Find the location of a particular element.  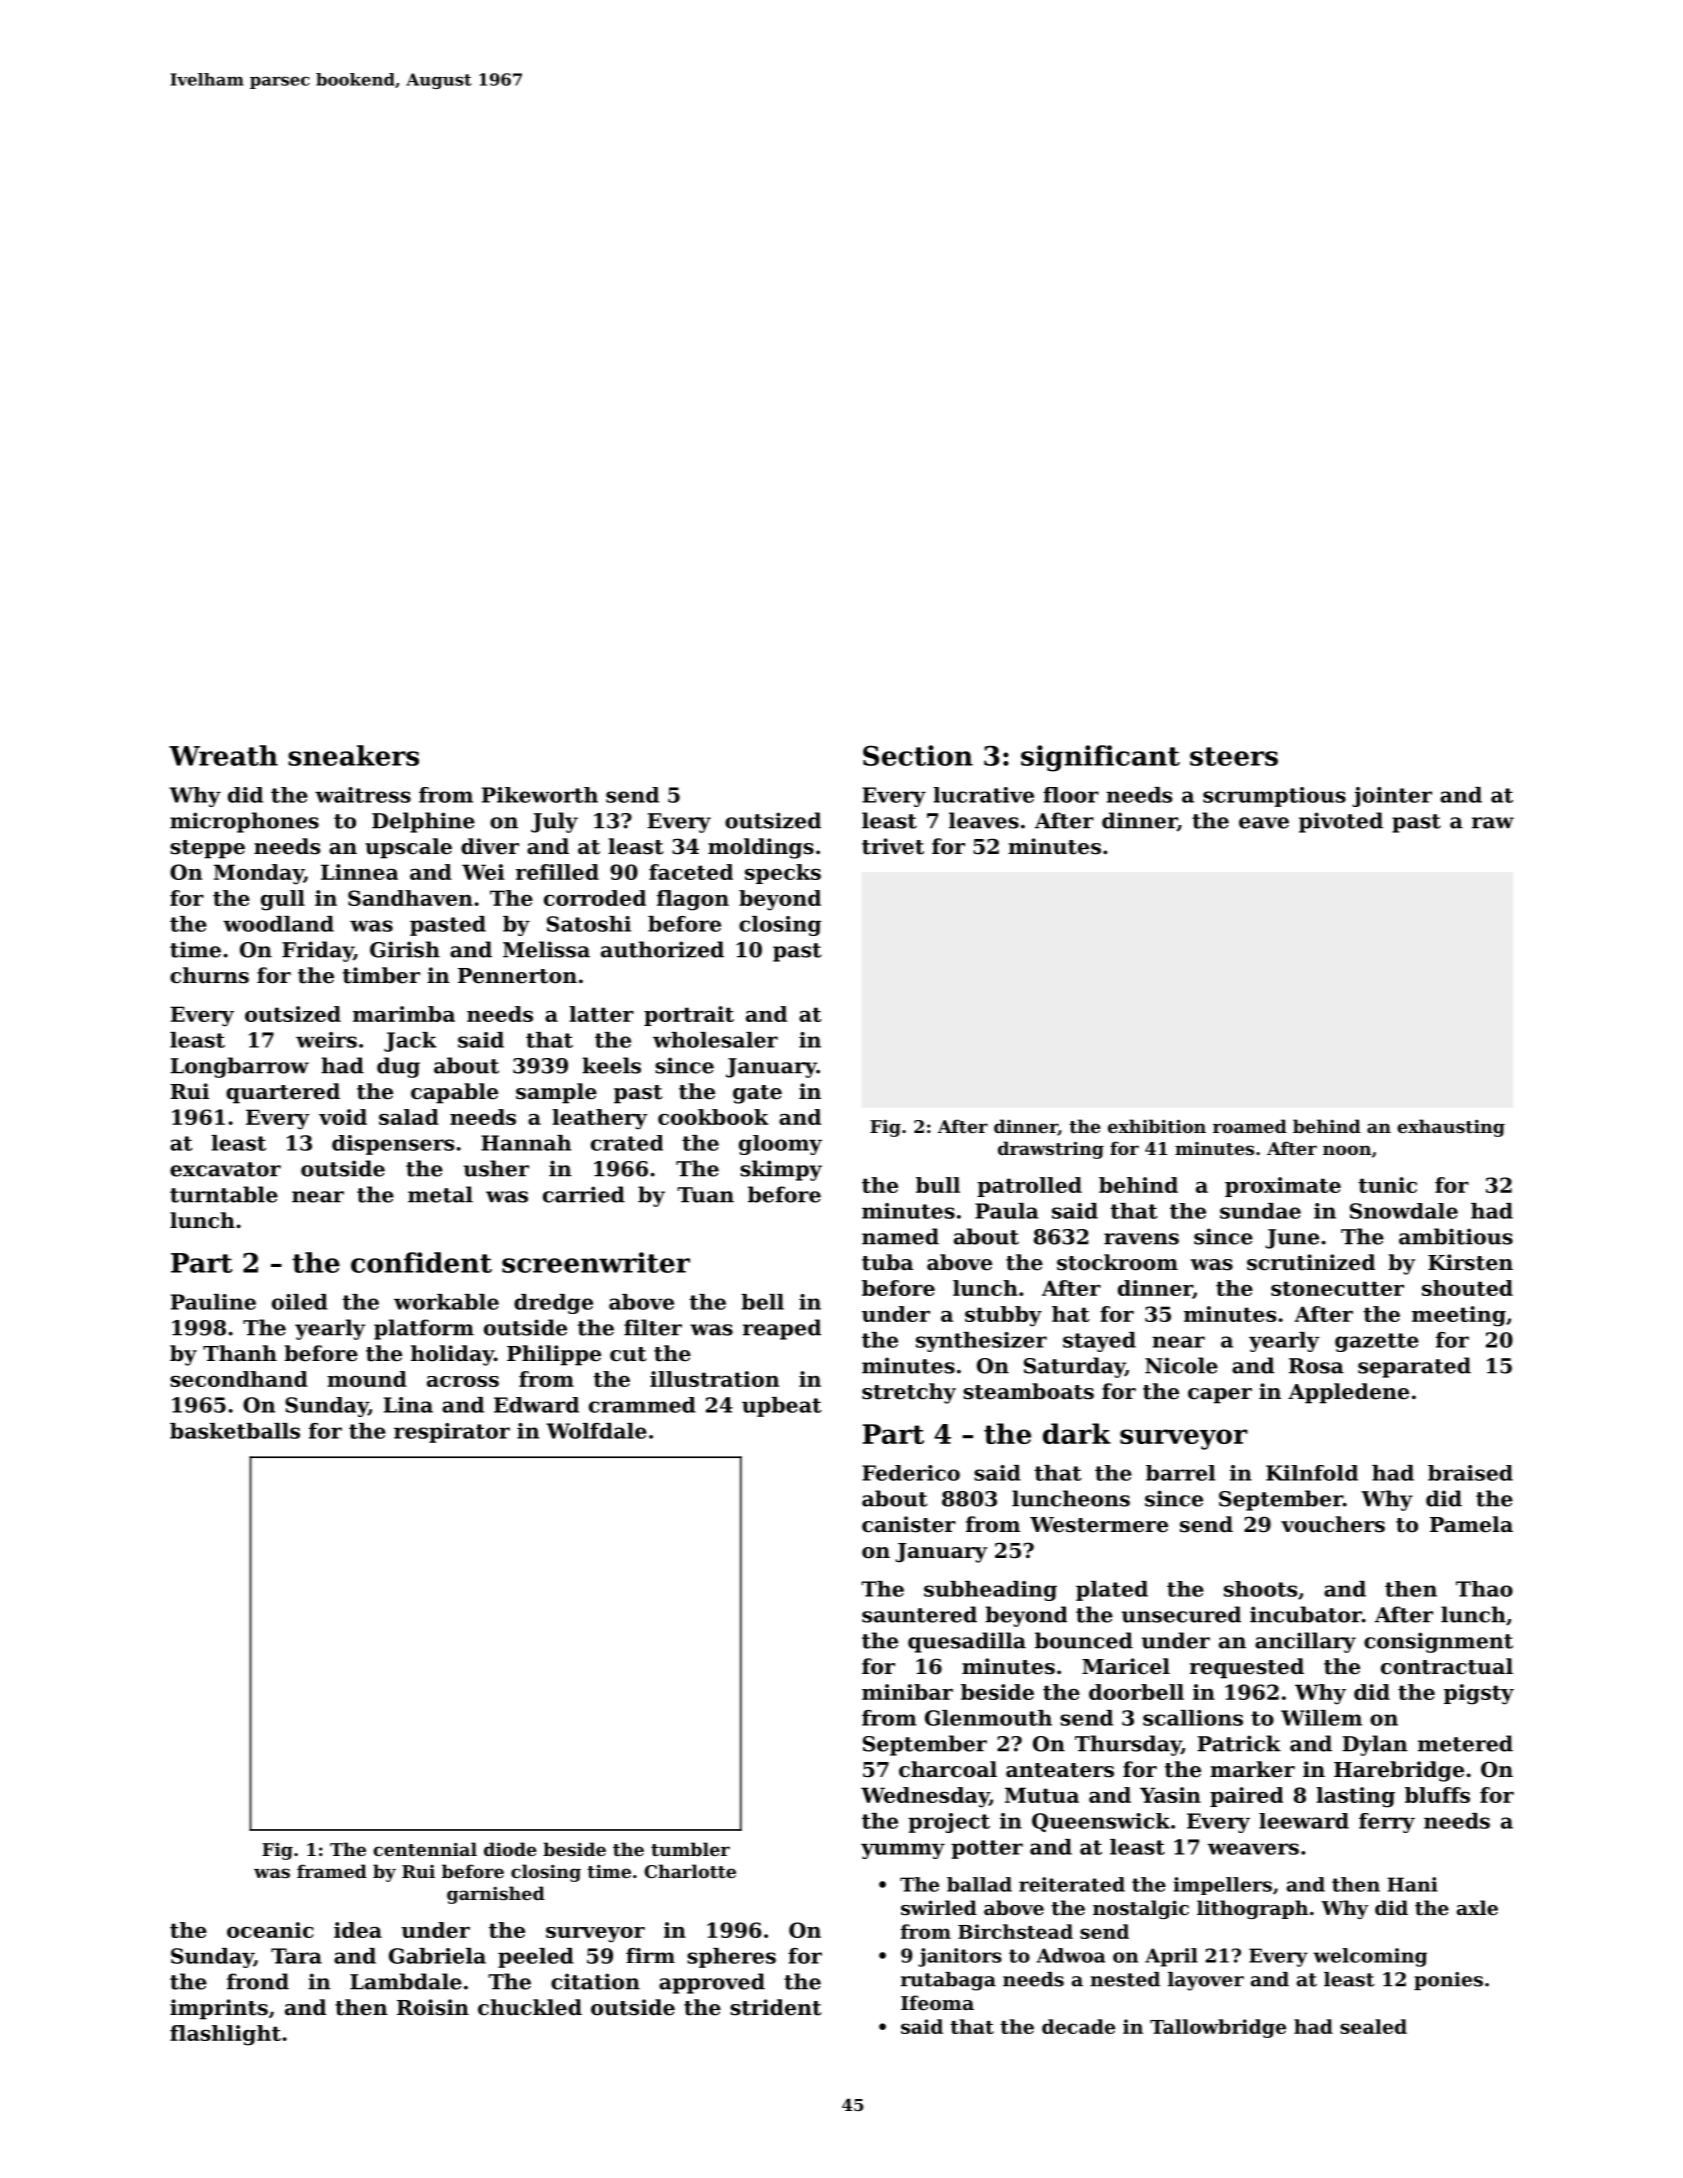

charcoal is located at coordinates (948, 1769).
